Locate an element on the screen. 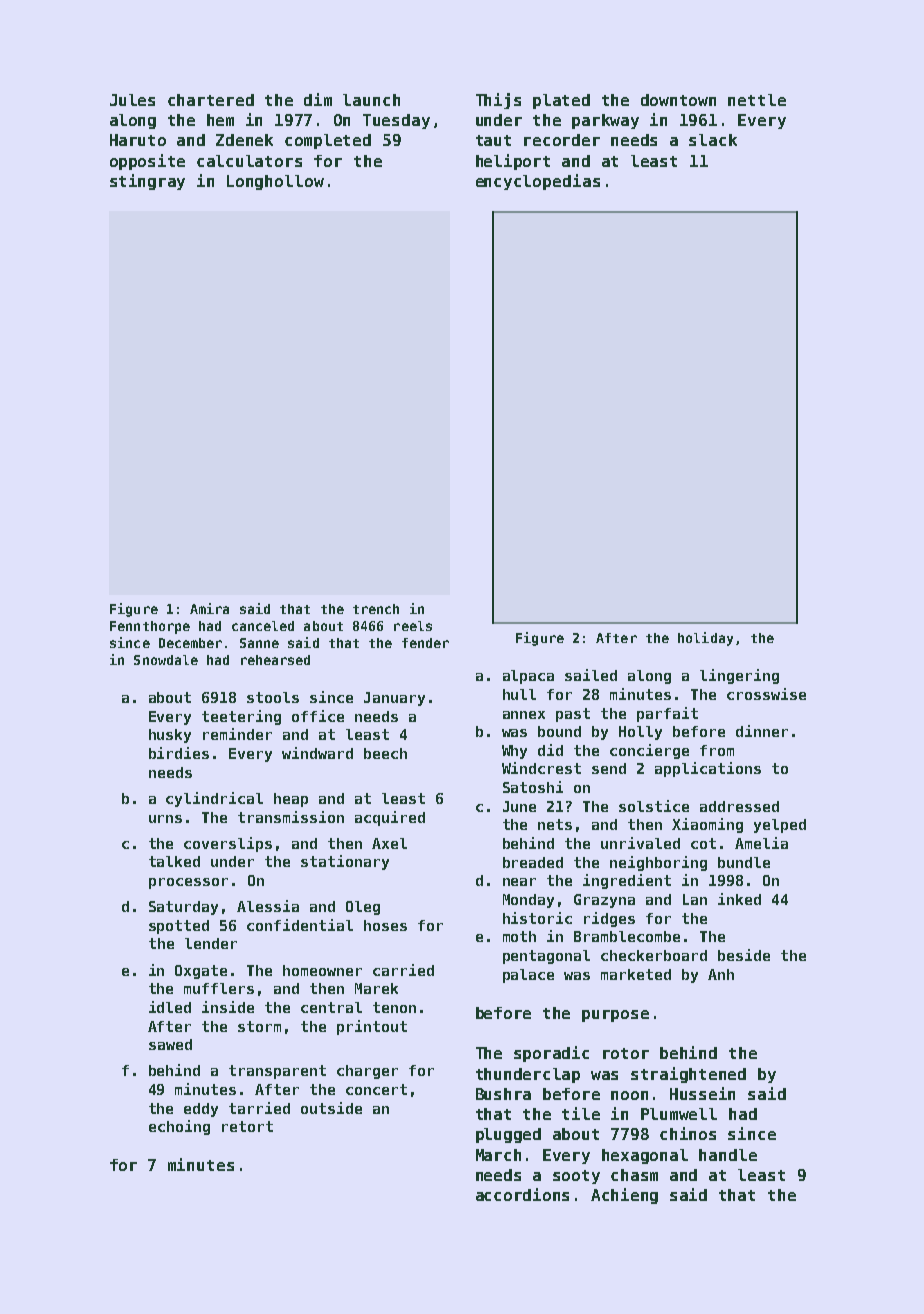  slack is located at coordinates (713, 140).
